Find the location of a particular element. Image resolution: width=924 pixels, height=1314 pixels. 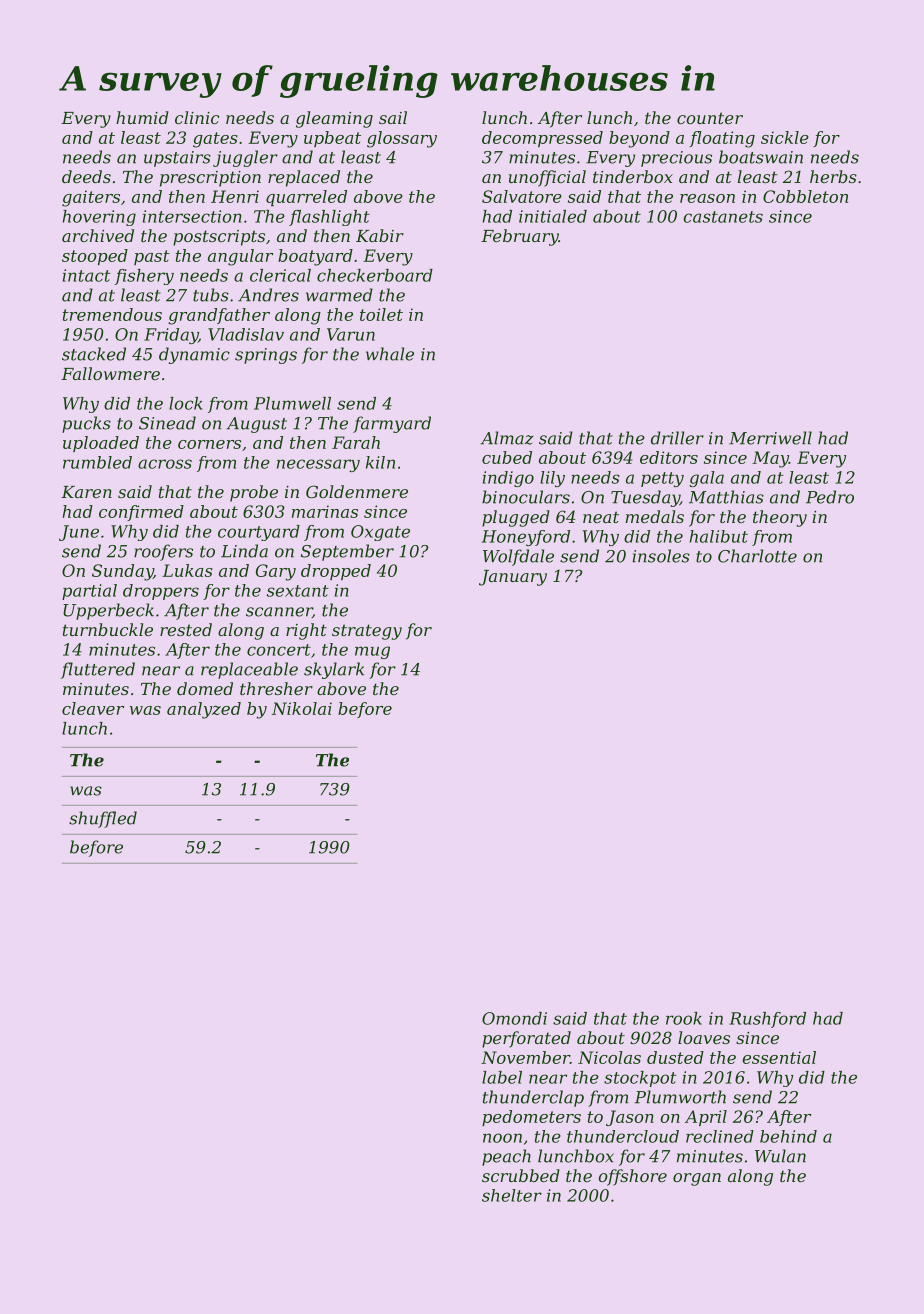

February is located at coordinates (520, 237).
